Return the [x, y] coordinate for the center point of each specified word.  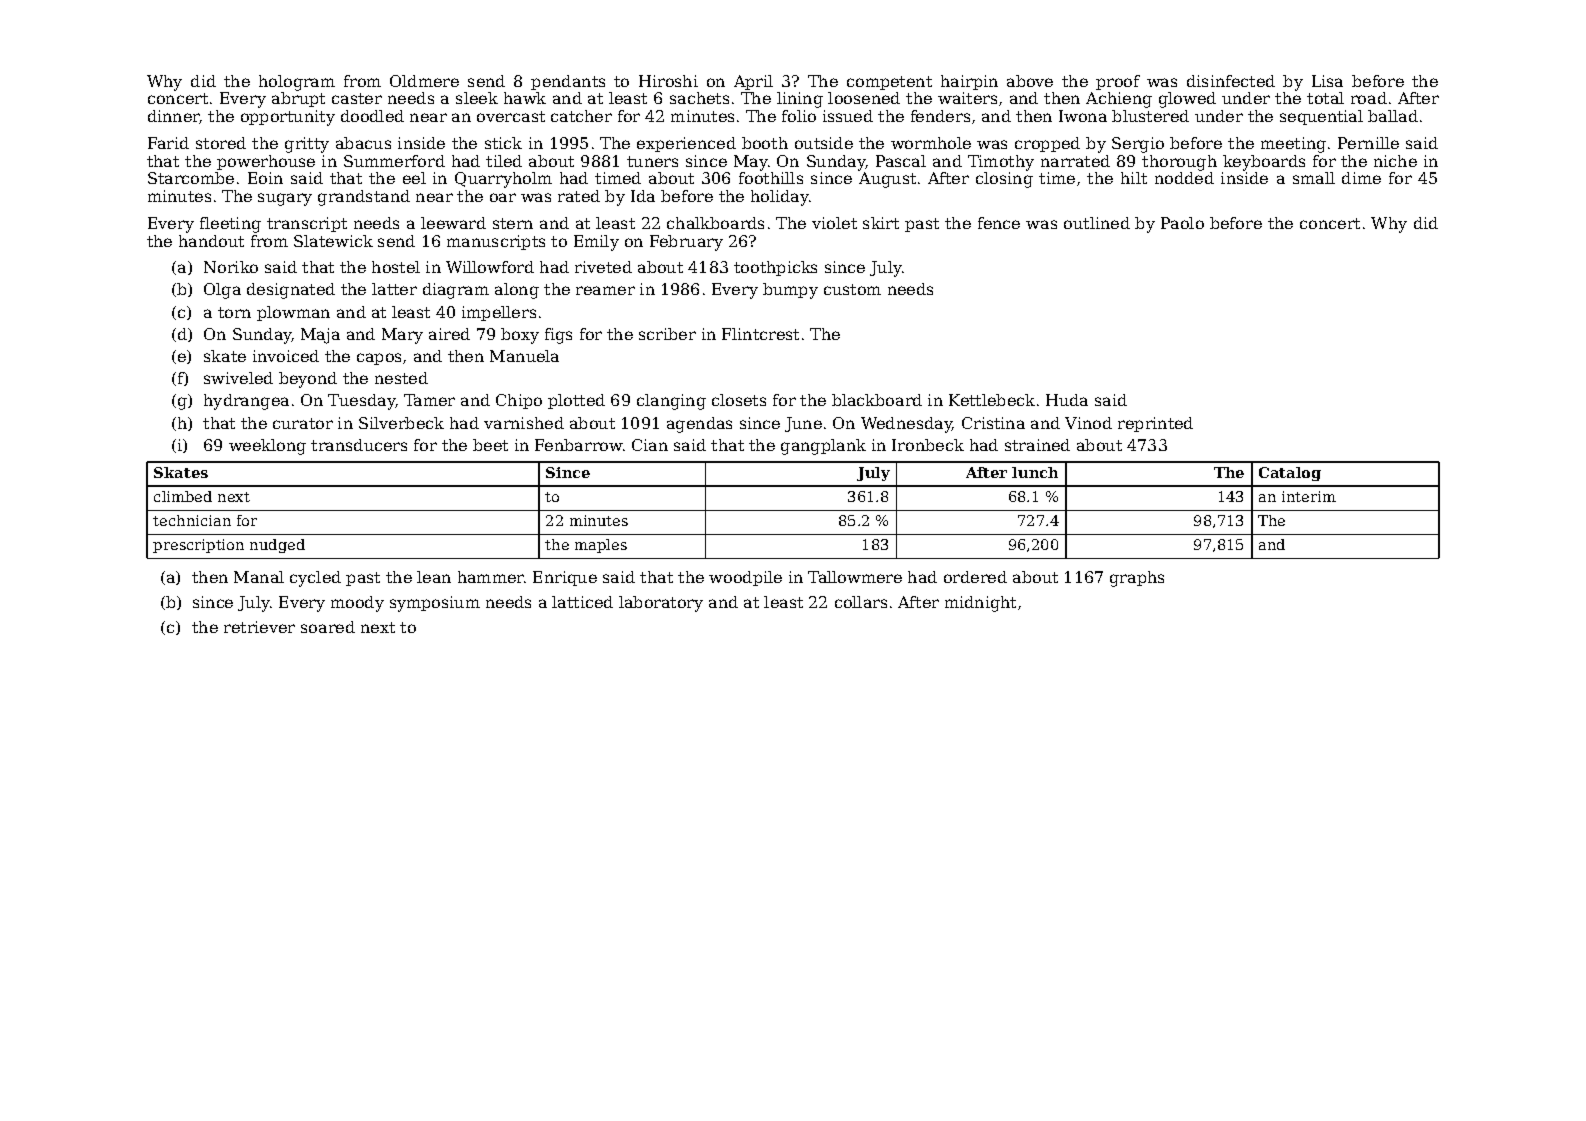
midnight [980, 604]
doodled [372, 116]
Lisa [1327, 81]
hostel [396, 267]
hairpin [969, 82]
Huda [1067, 400]
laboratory [661, 604]
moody [357, 604]
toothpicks [775, 268]
